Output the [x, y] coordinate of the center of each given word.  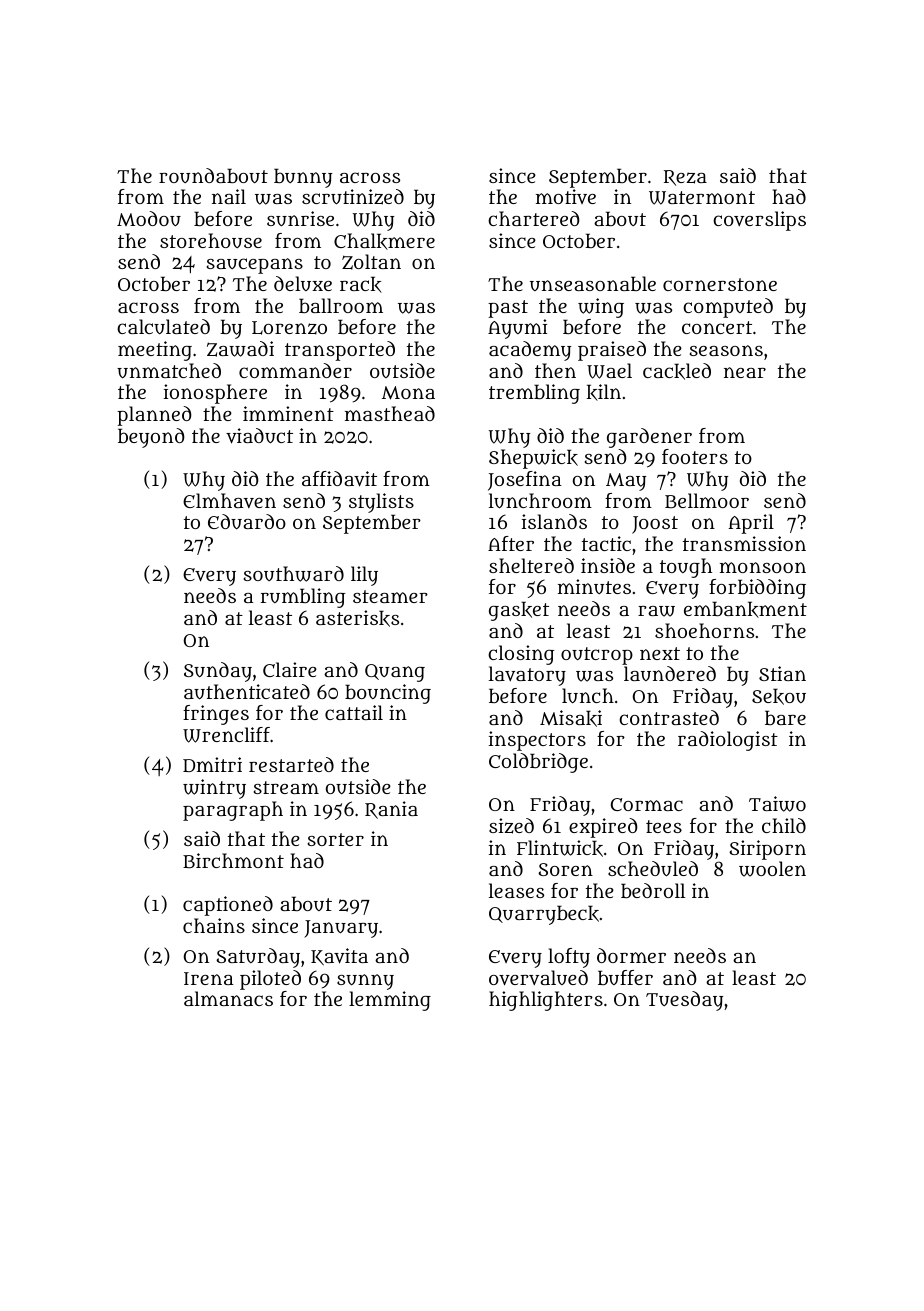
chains [214, 925]
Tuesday [684, 1001]
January [341, 929]
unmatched [169, 371]
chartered [534, 218]
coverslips [759, 221]
